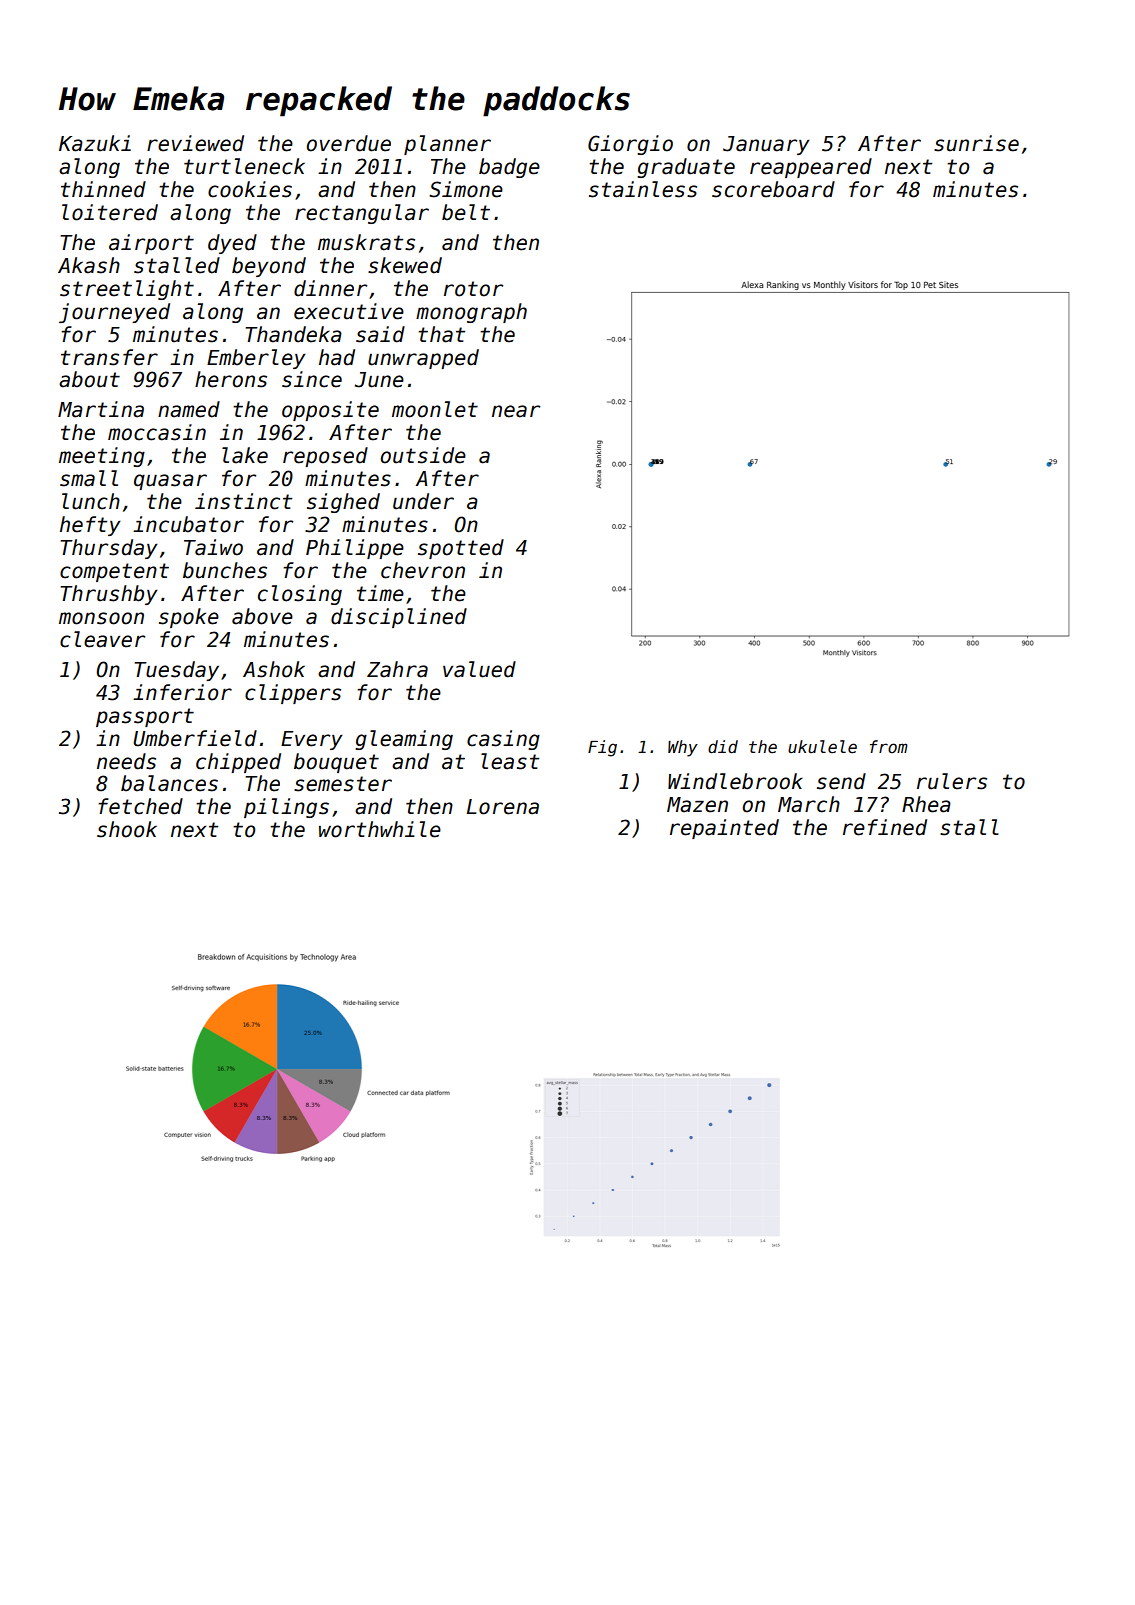 The width and height of the screenshot is (1135, 1605). What do you see at coordinates (773, 189) in the screenshot?
I see `scoreboard` at bounding box center [773, 189].
